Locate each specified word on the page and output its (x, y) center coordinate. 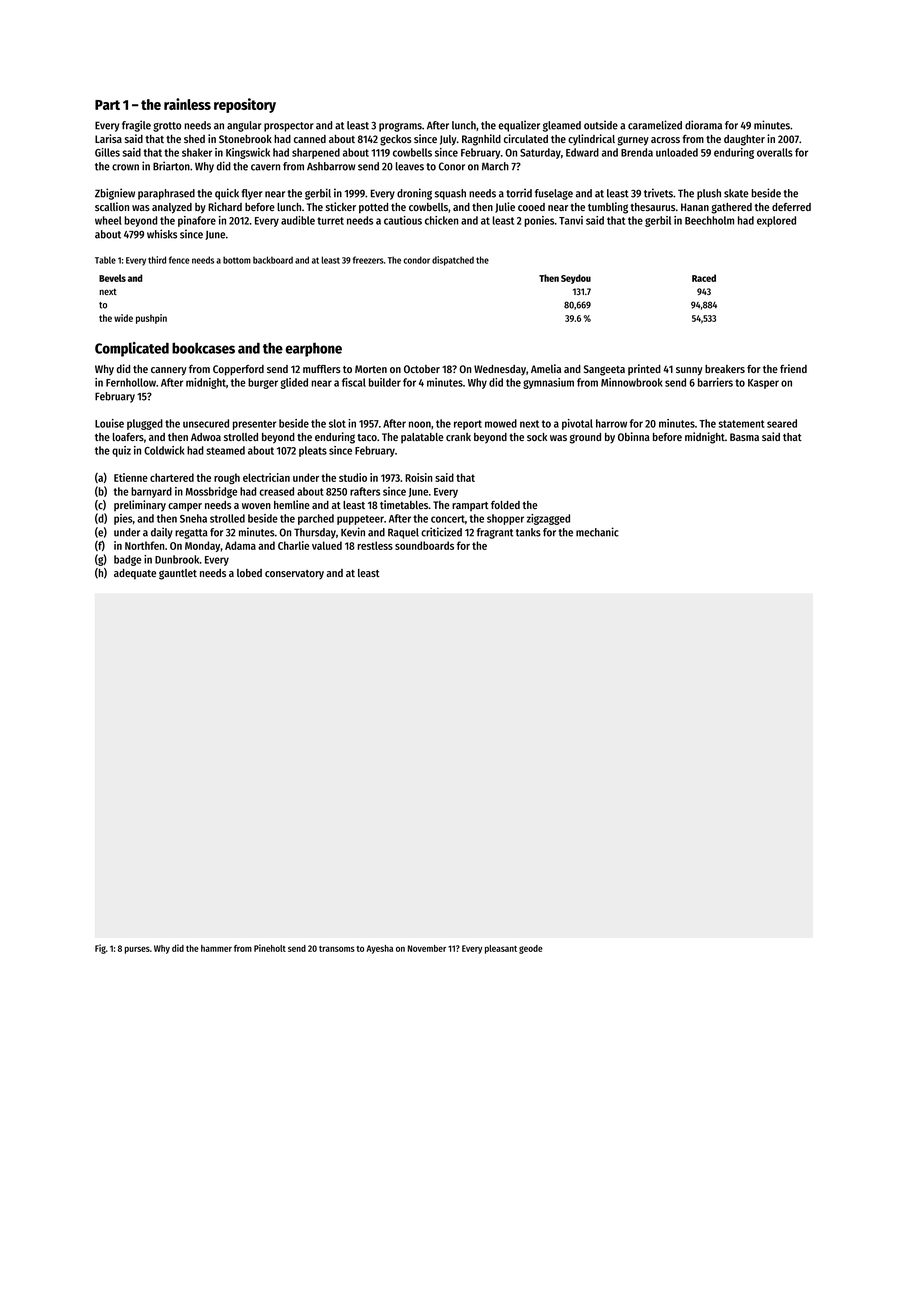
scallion (112, 206)
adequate (135, 574)
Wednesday (500, 370)
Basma (744, 437)
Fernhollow (131, 382)
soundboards (424, 545)
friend (793, 368)
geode (531, 949)
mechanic (597, 532)
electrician (266, 477)
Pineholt (270, 948)
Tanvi (571, 220)
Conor (452, 166)
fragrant (495, 533)
